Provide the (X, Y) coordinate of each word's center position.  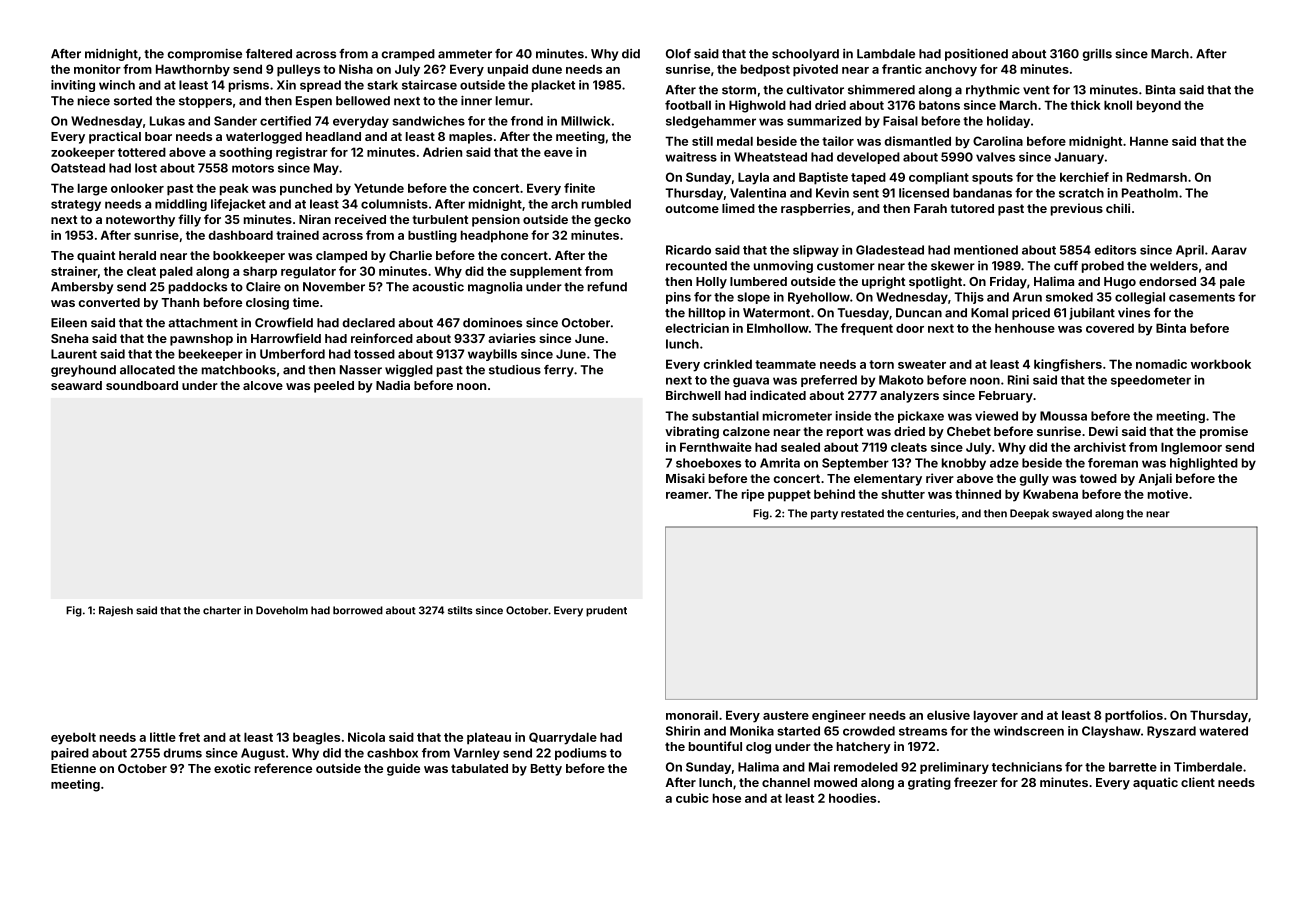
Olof (678, 54)
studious (515, 370)
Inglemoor (1191, 448)
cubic (692, 798)
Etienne (73, 768)
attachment (203, 323)
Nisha (356, 69)
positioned (976, 55)
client (1198, 782)
